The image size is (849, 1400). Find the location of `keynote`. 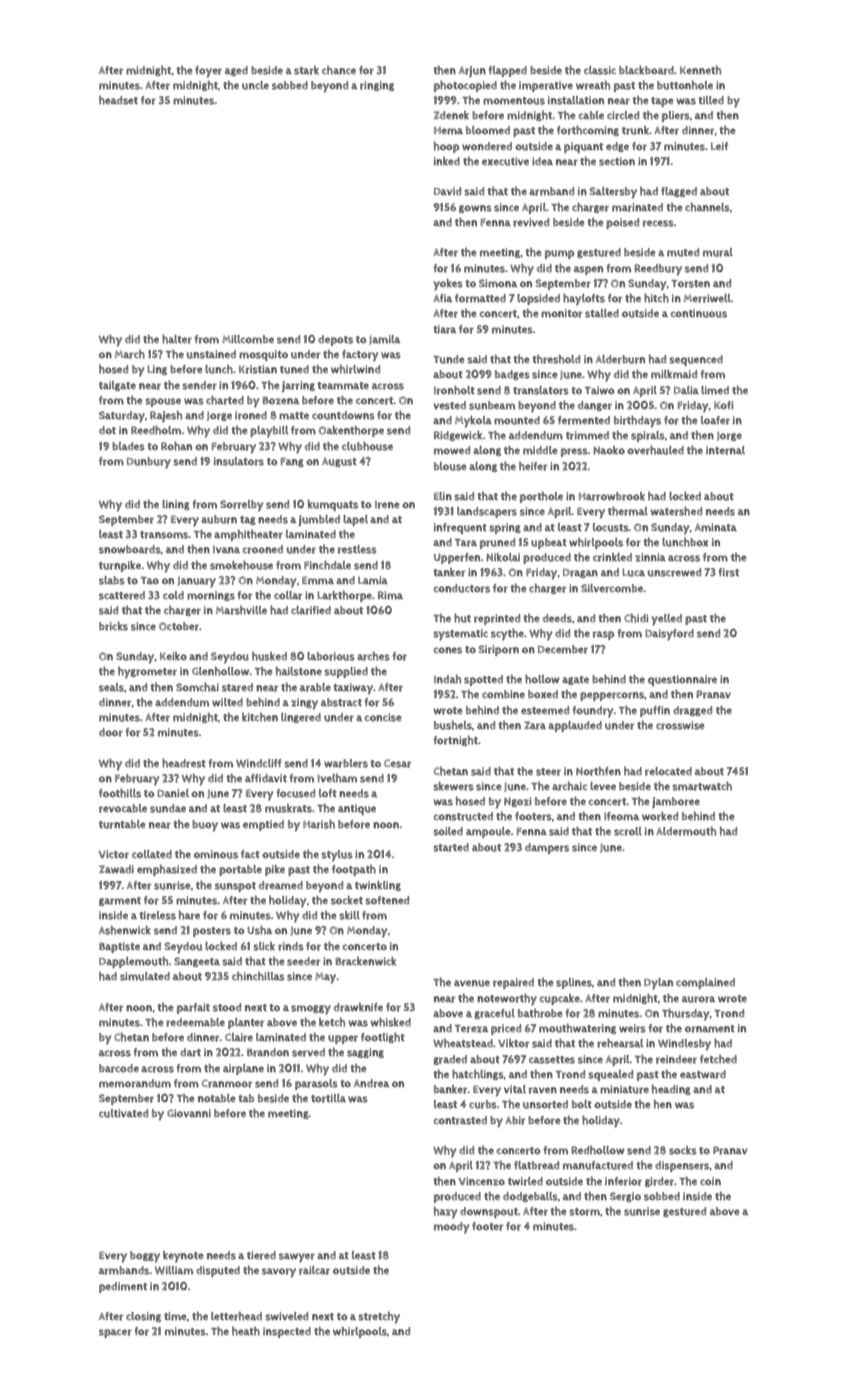

keynote is located at coordinates (183, 1257).
